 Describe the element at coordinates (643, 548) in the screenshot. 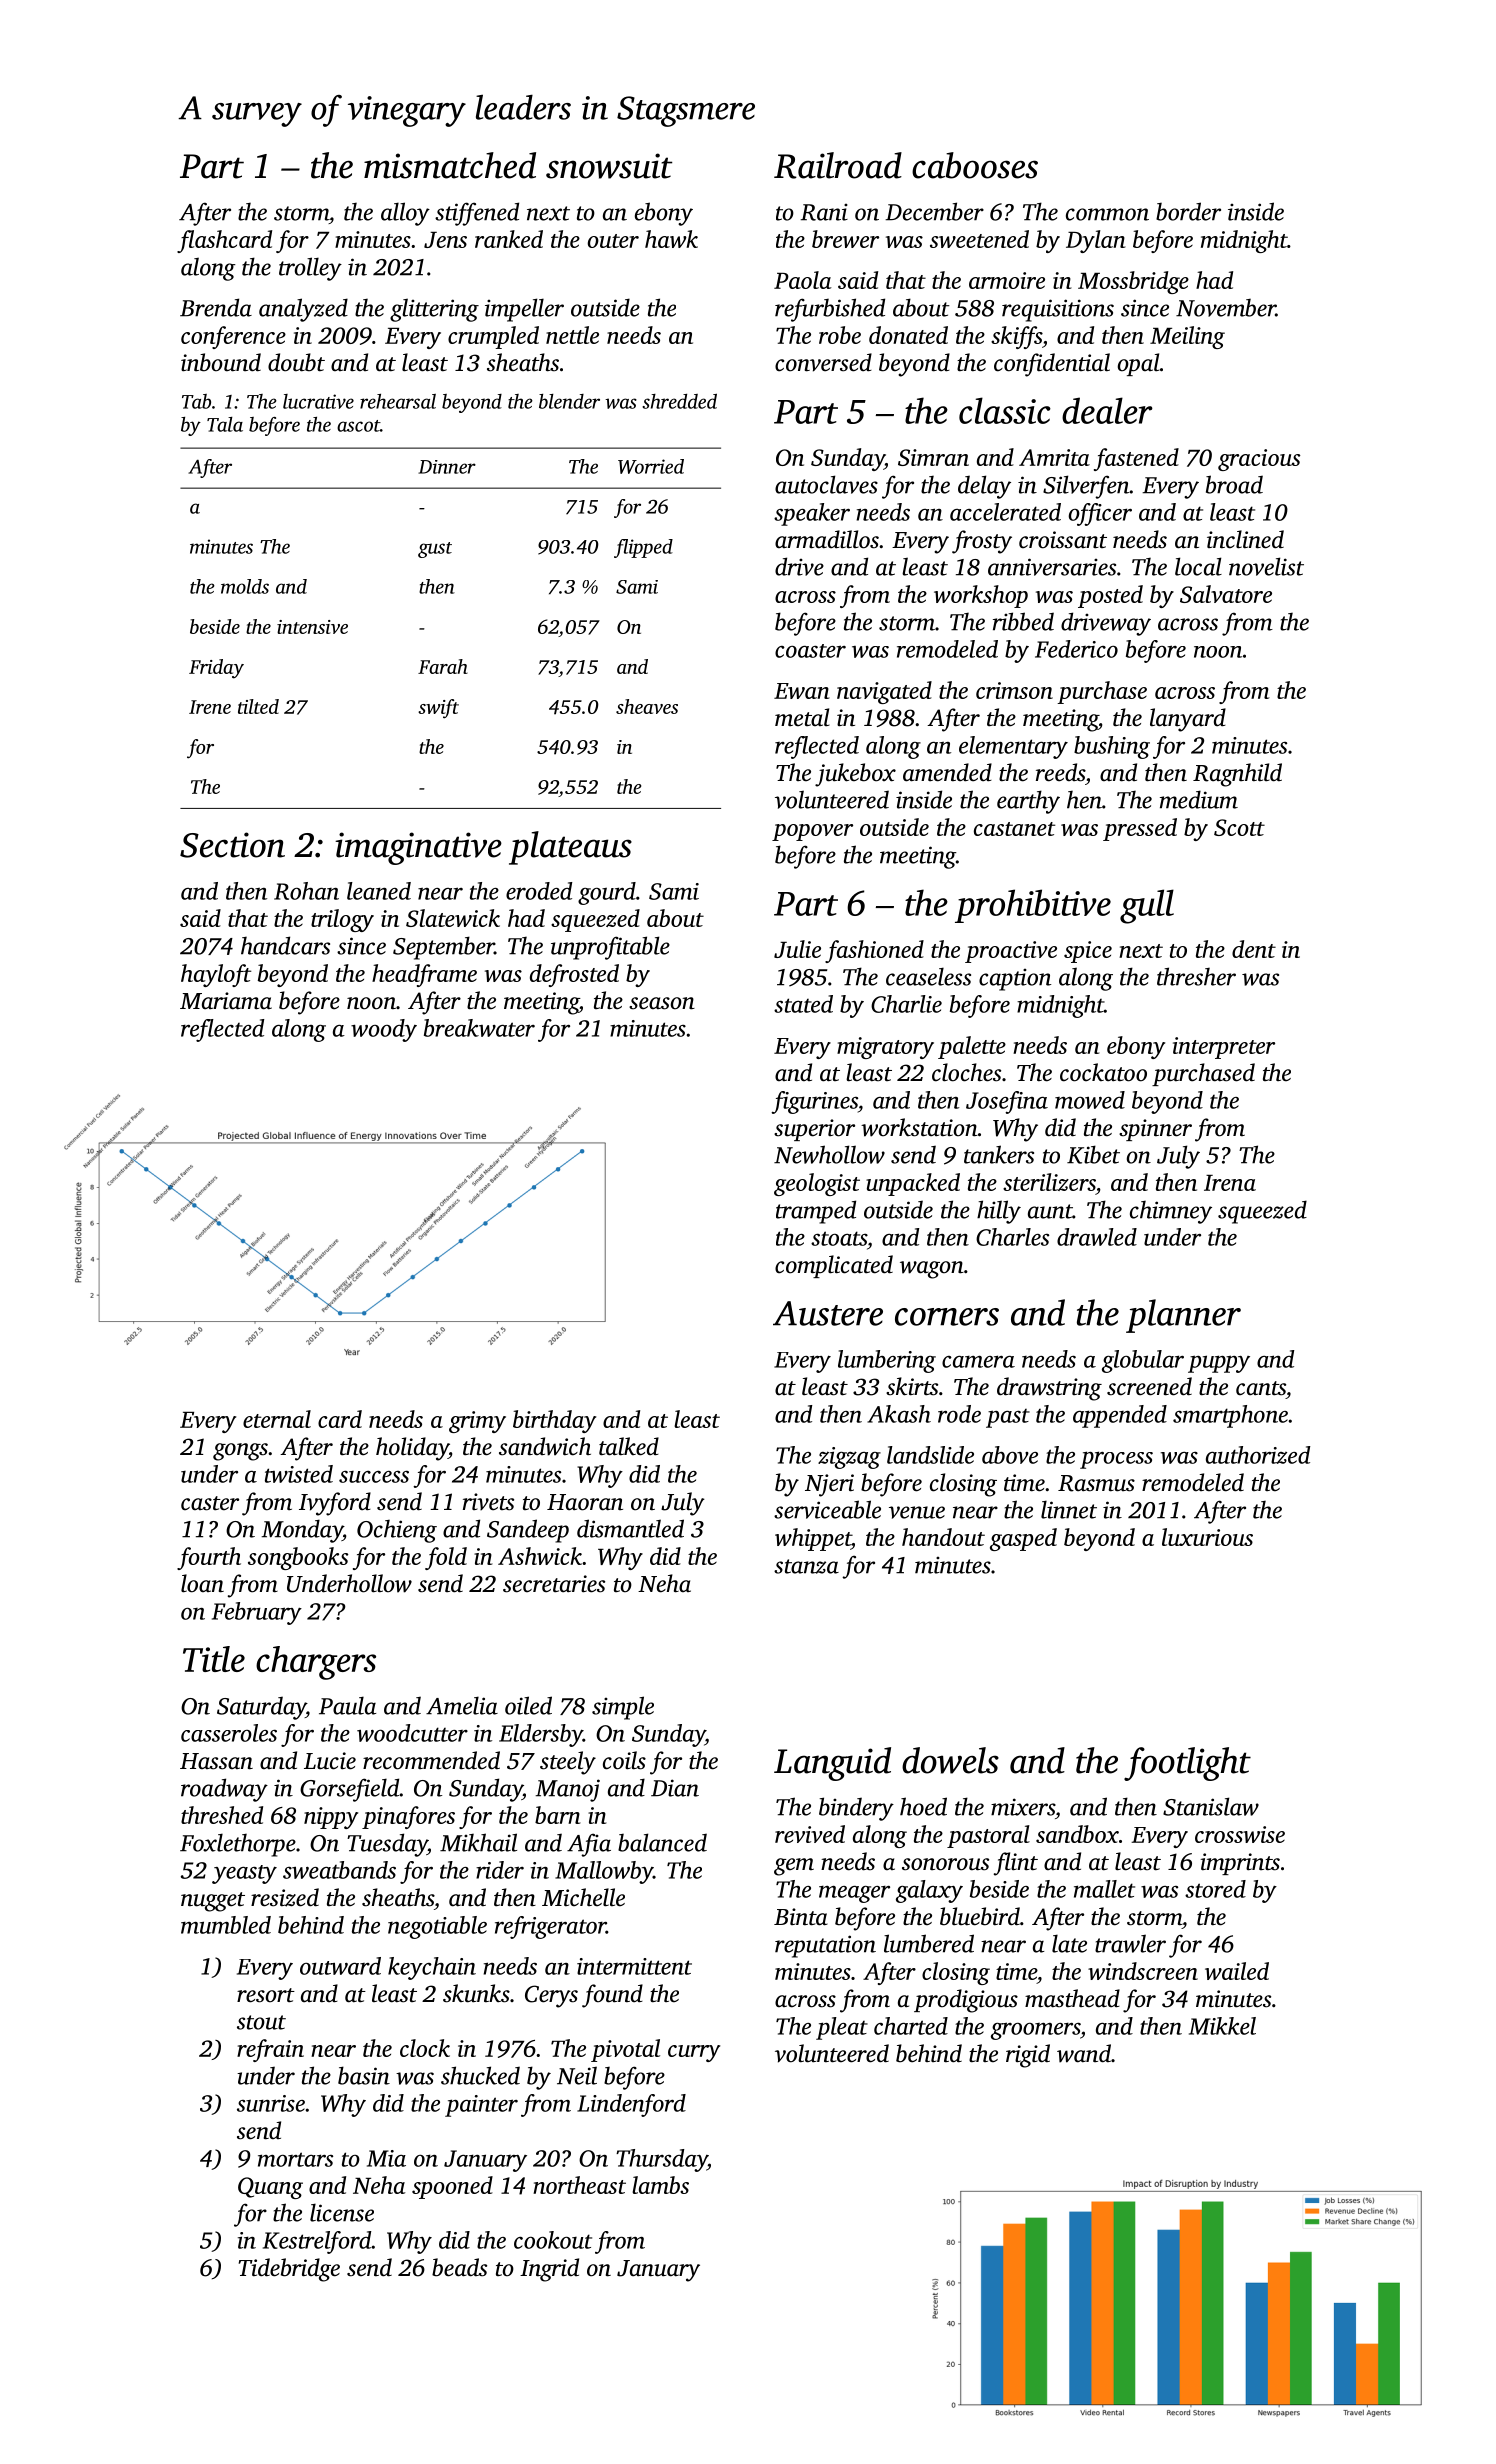

I see `flipped` at that location.
